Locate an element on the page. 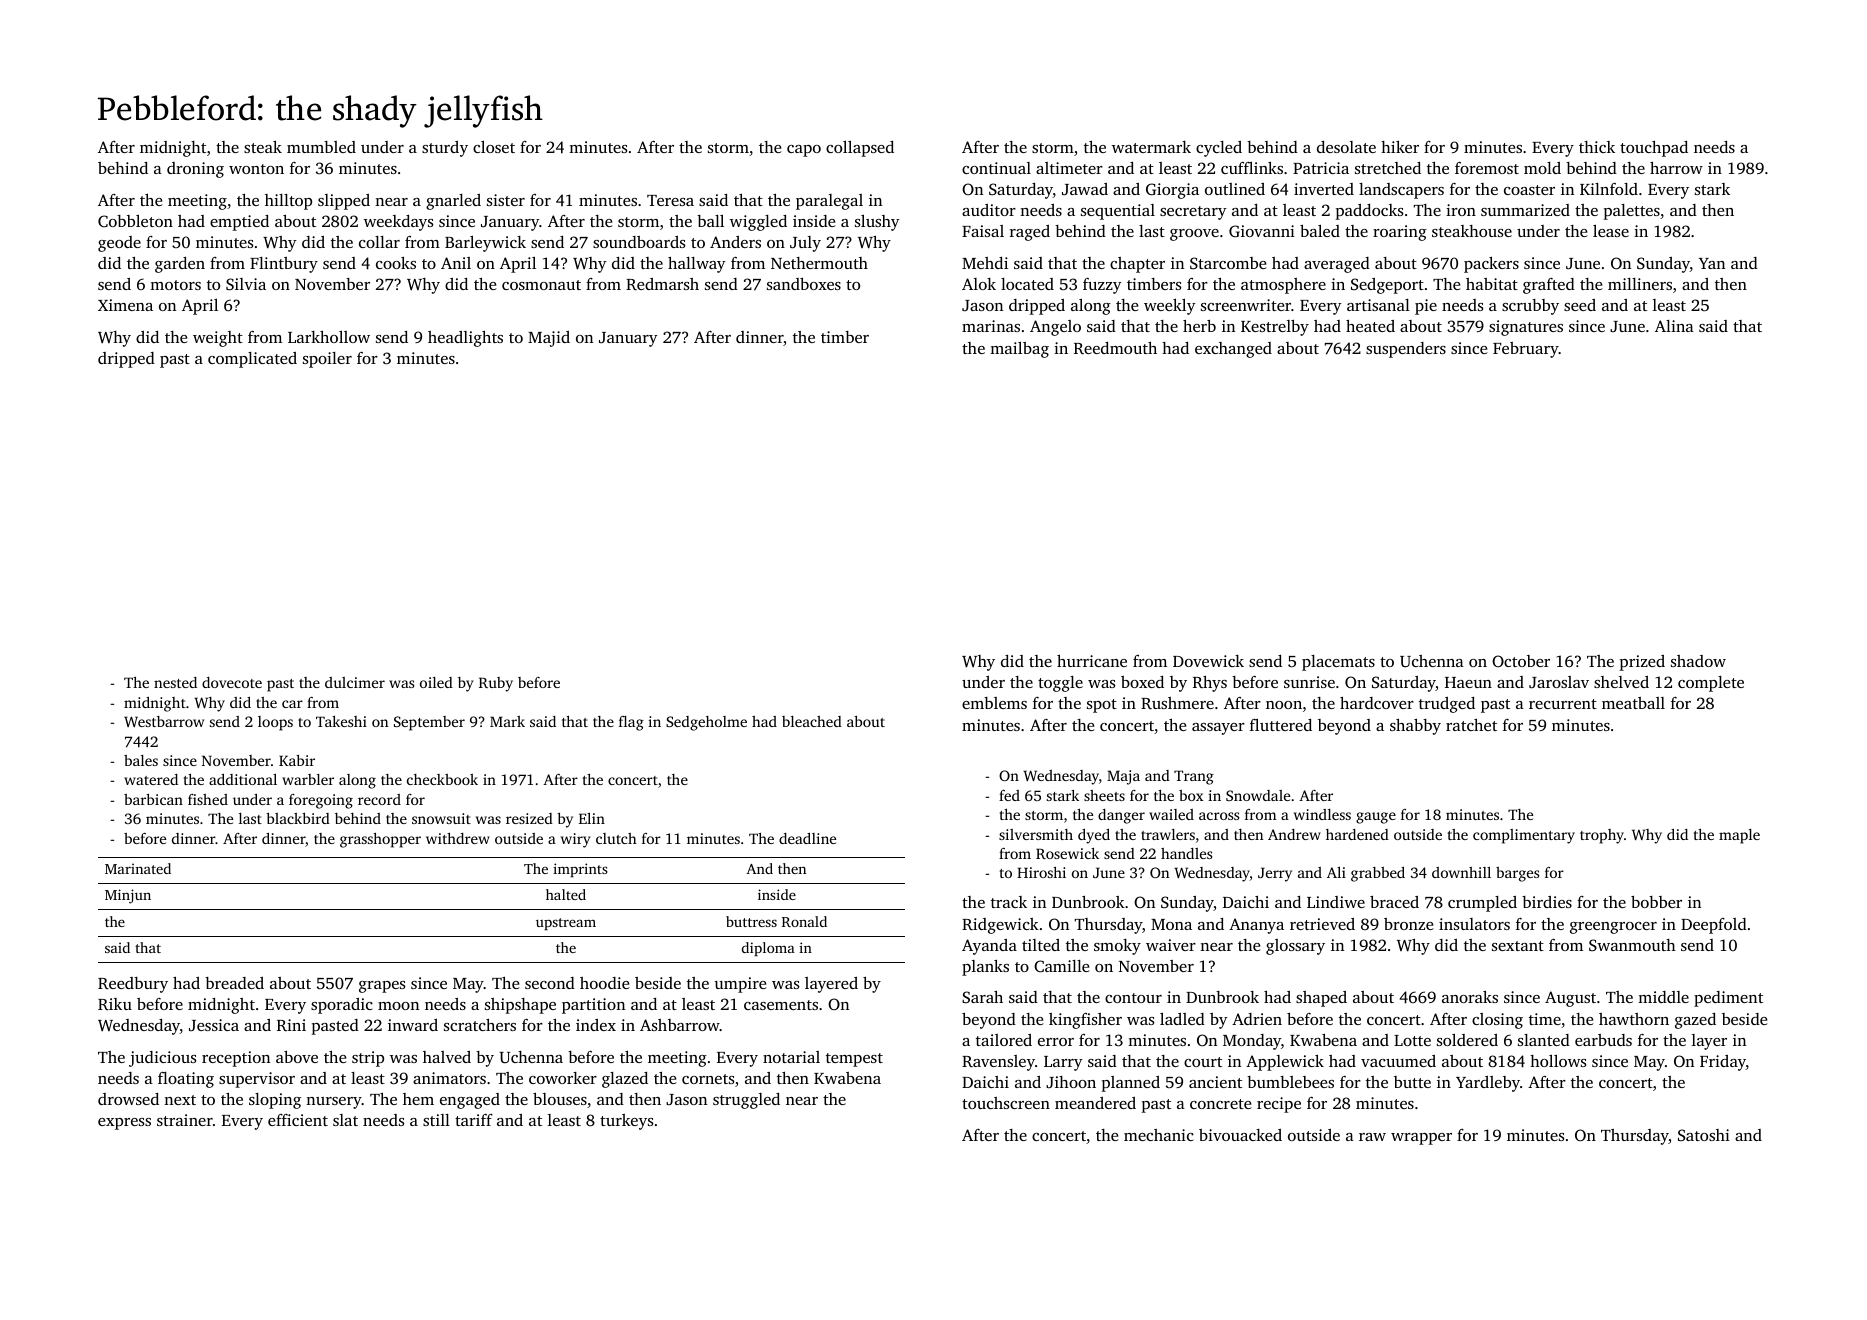  chapter is located at coordinates (1137, 265).
